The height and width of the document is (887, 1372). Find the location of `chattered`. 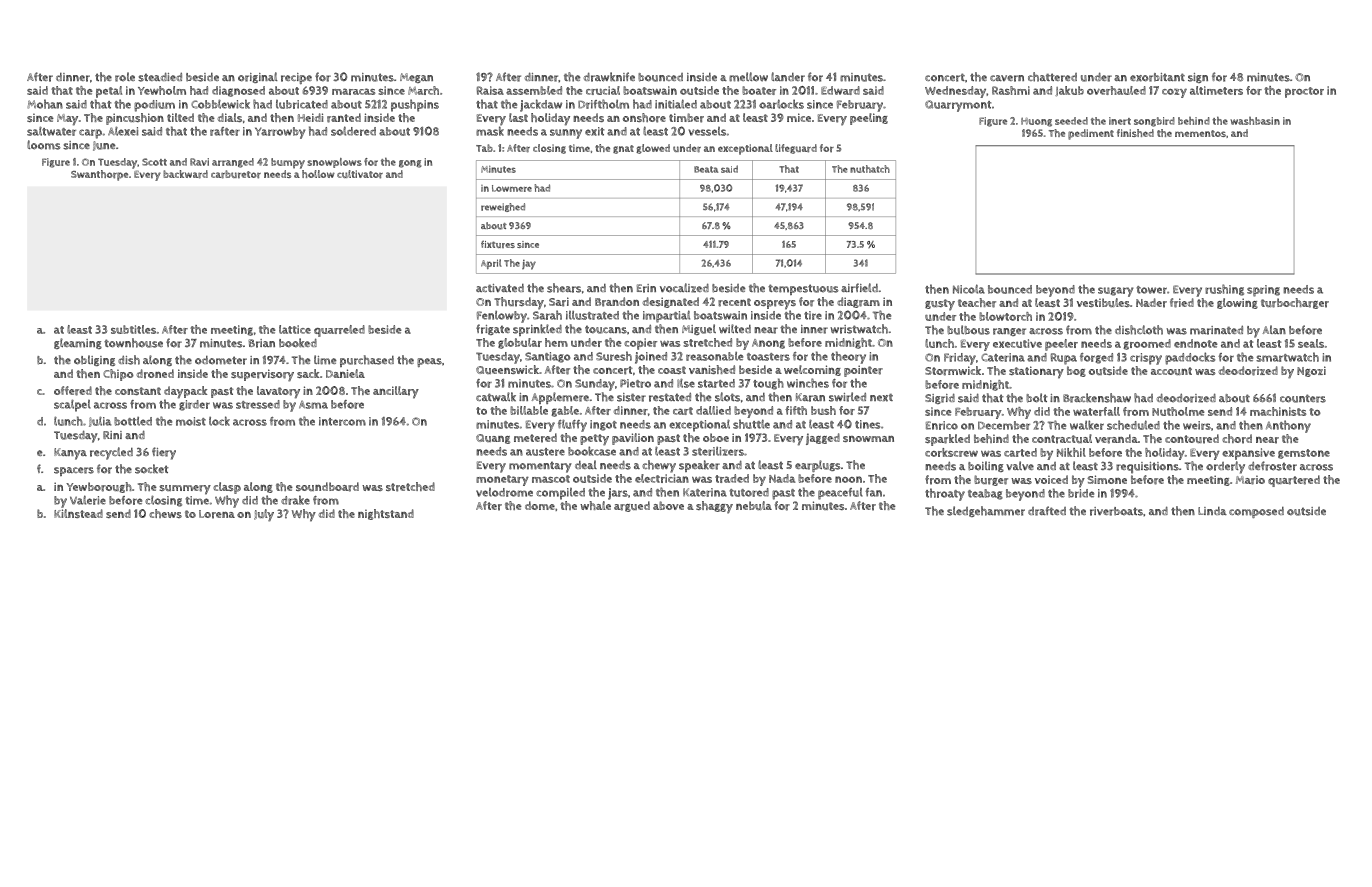

chattered is located at coordinates (1052, 77).
